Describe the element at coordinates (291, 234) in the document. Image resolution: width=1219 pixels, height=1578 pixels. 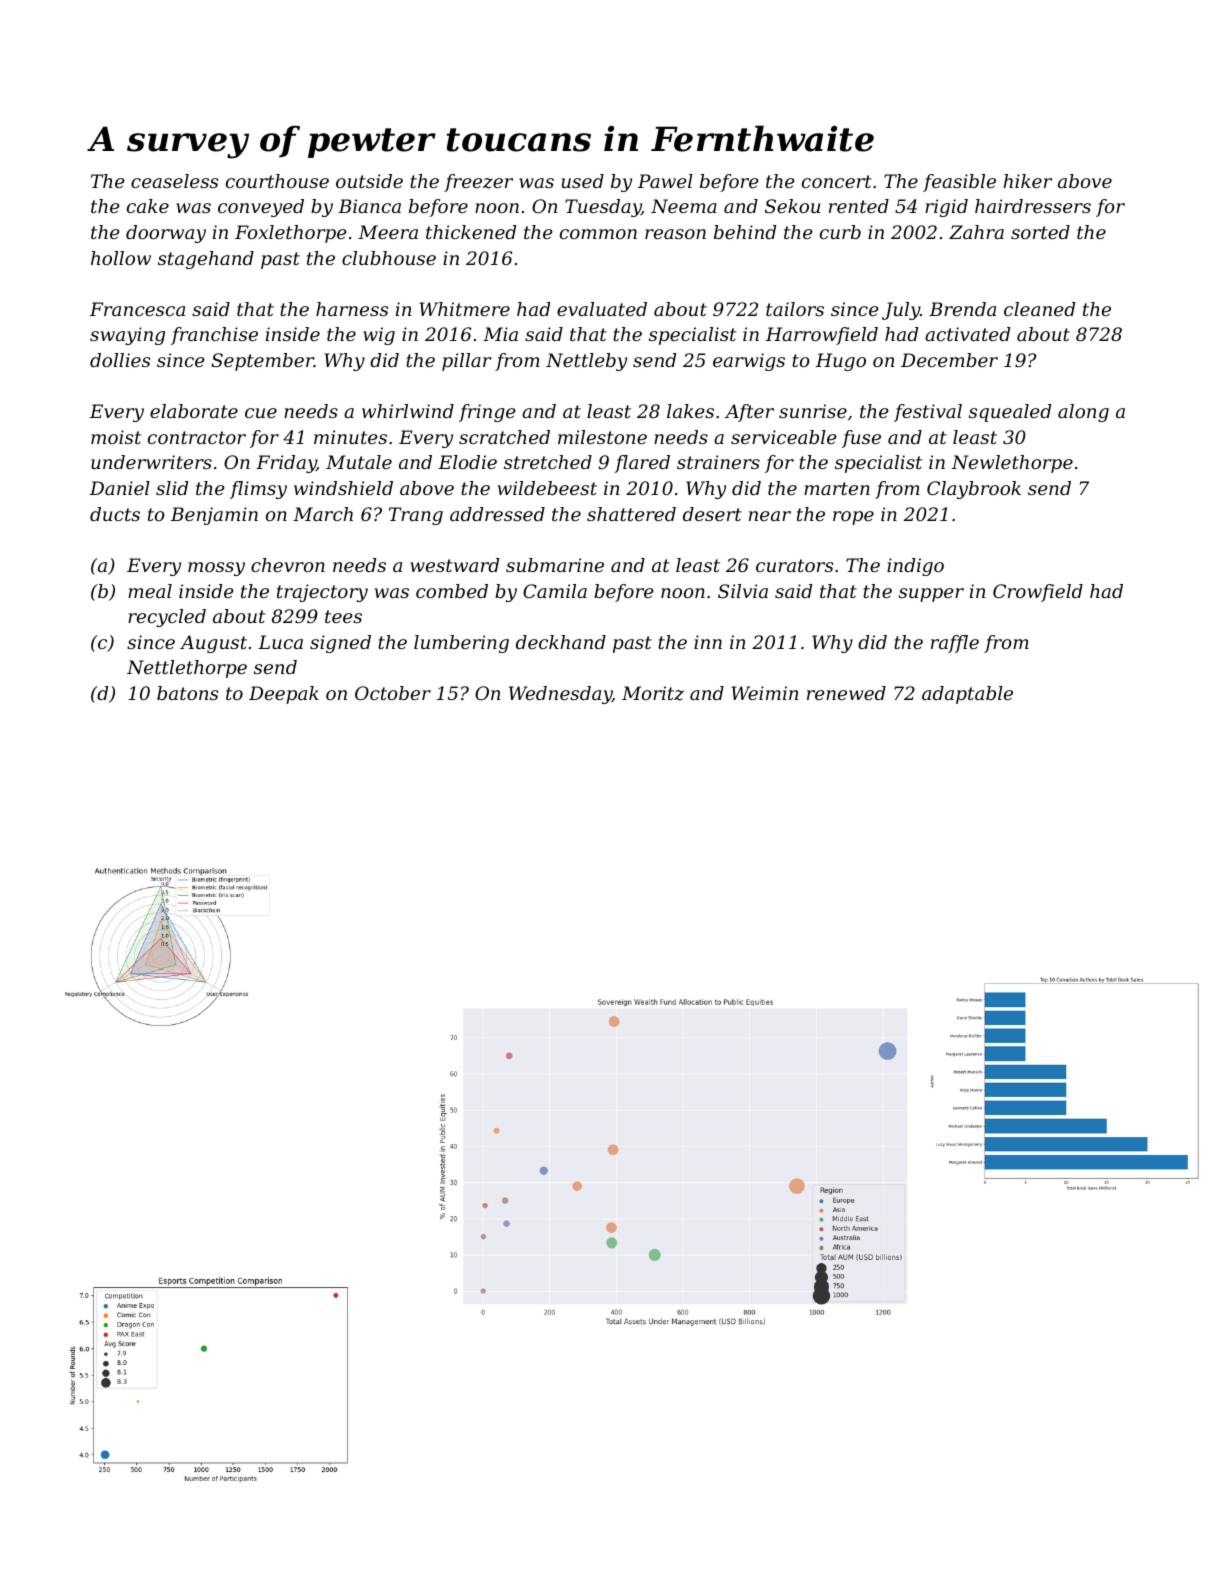
I see `Foxlethorpe` at that location.
